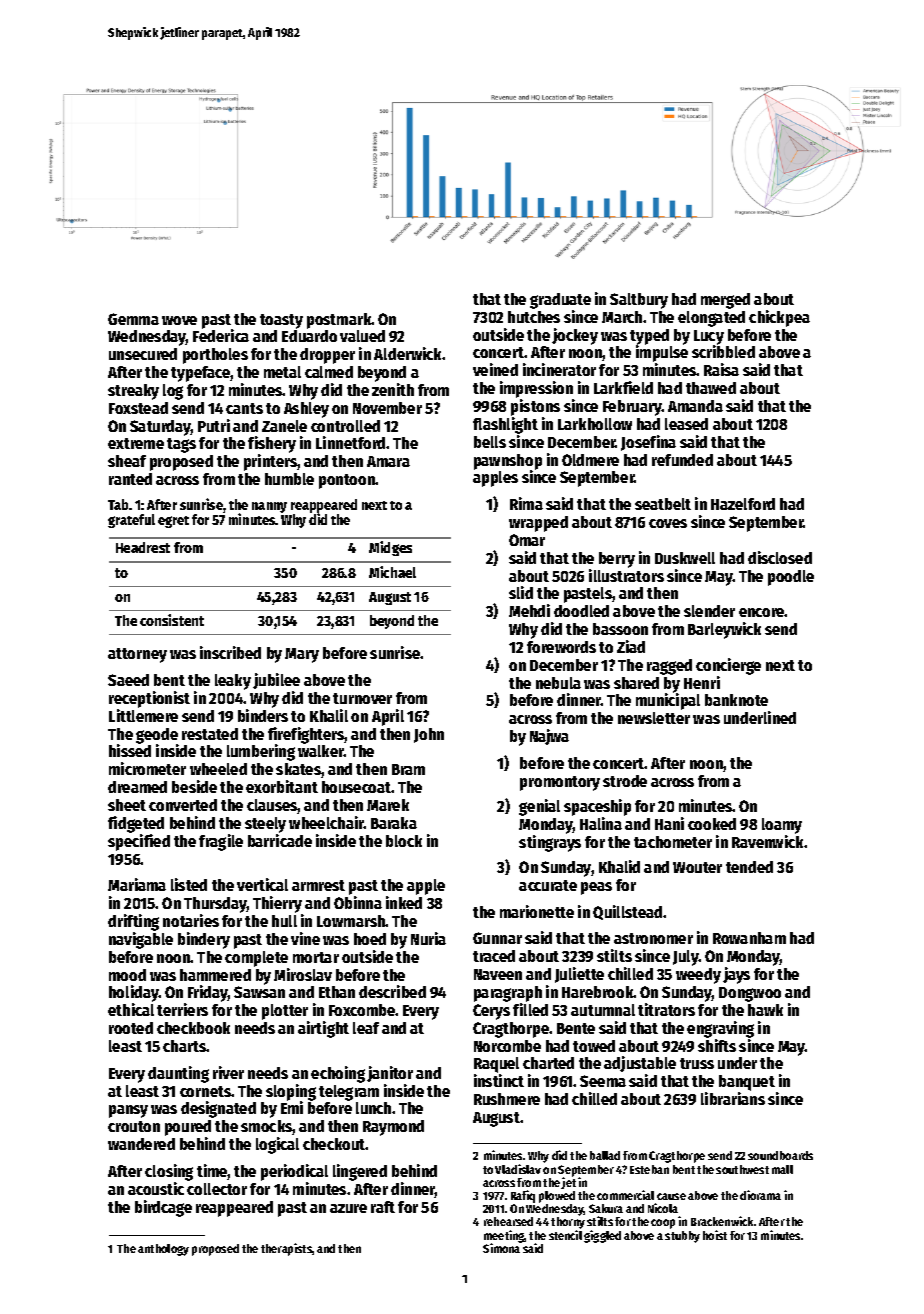  I want to click on John, so click(429, 735).
